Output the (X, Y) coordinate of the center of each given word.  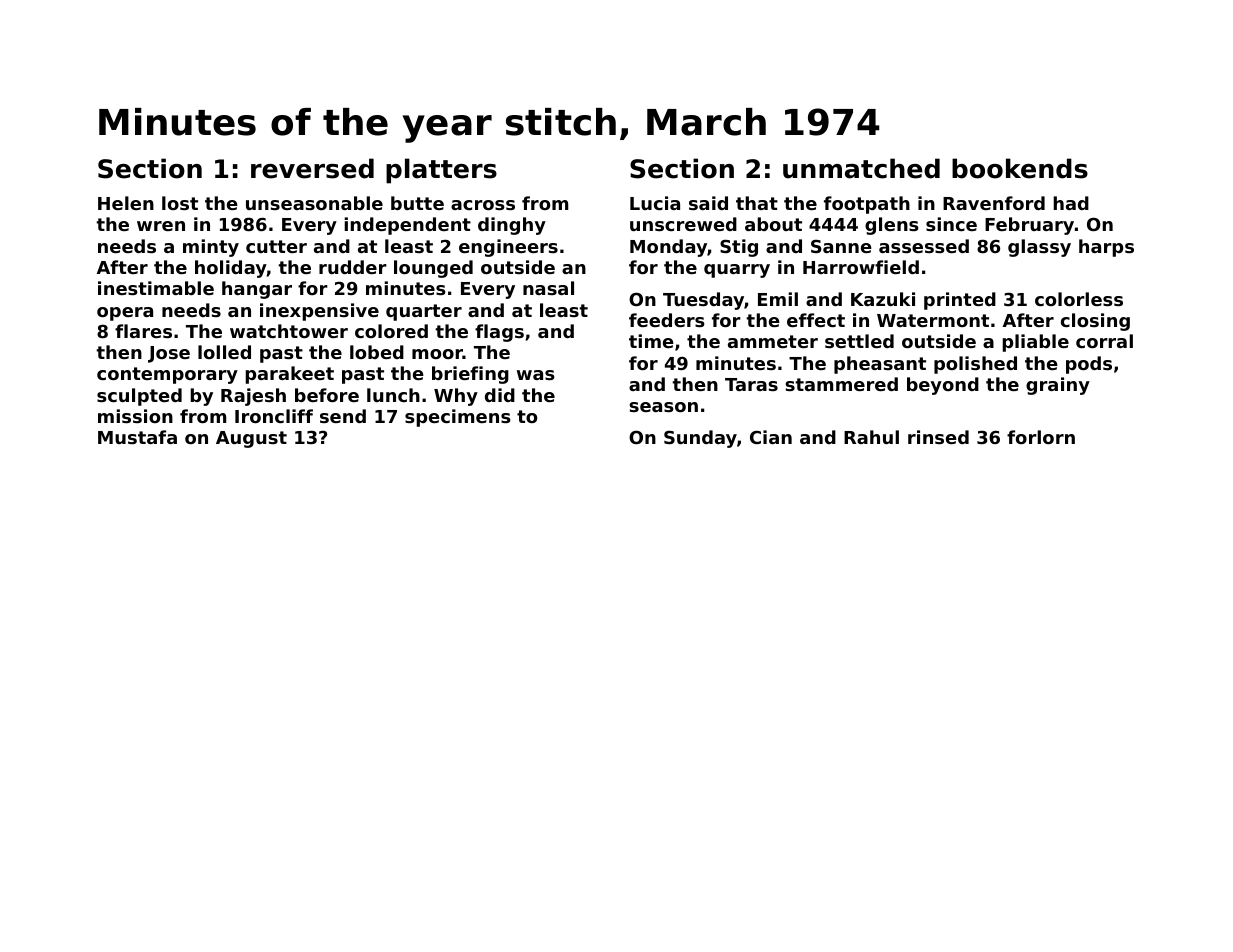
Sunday (700, 439)
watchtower (289, 331)
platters (441, 171)
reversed (312, 168)
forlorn (1041, 437)
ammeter (773, 341)
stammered (841, 384)
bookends (1020, 168)
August (251, 439)
